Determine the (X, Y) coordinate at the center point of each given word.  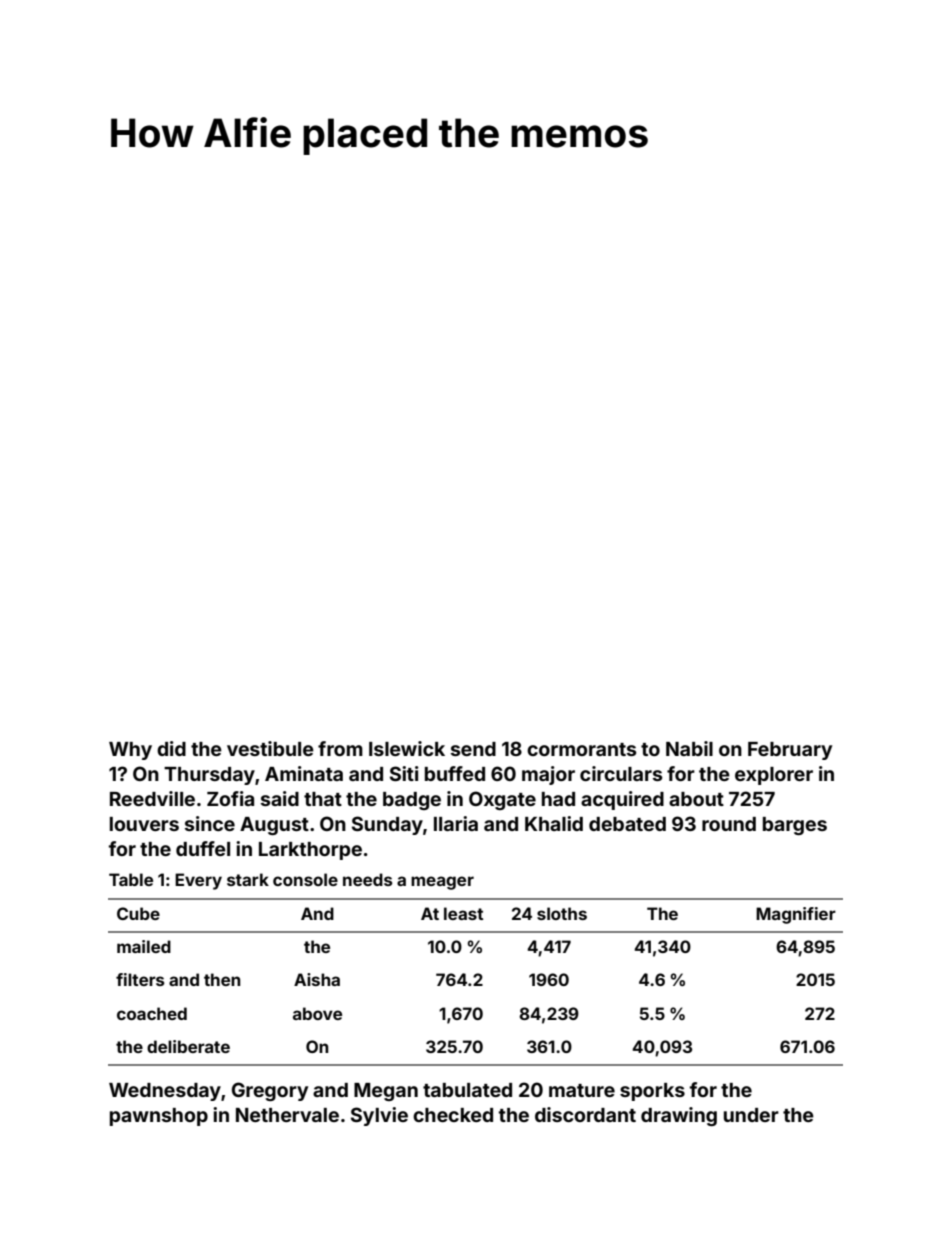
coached (152, 1013)
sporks (652, 1092)
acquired (622, 800)
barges (795, 826)
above (317, 1013)
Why (130, 751)
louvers (144, 824)
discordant (585, 1114)
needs (368, 879)
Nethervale (287, 1115)
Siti (404, 773)
